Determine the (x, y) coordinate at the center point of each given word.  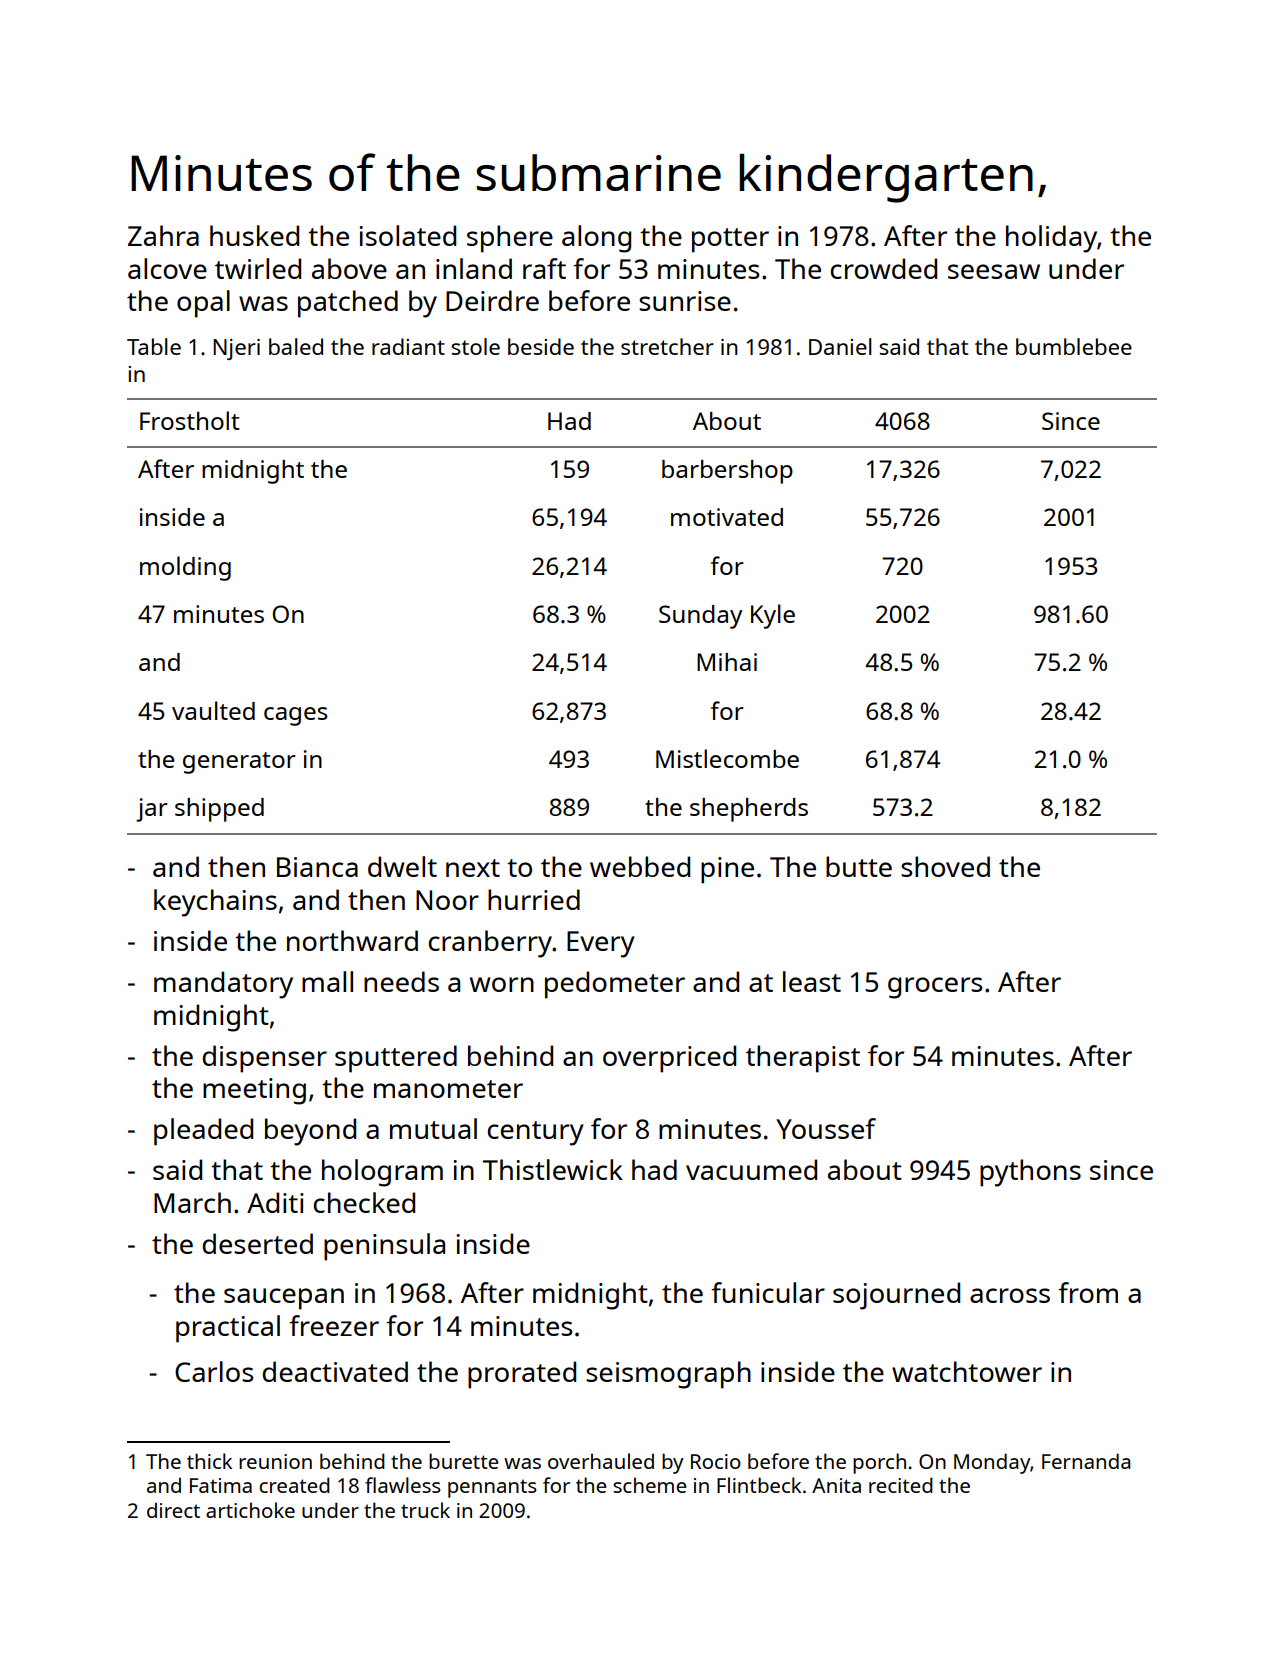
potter (730, 240)
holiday (1051, 239)
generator (239, 763)
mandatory (223, 985)
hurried (534, 899)
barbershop (727, 472)
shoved (945, 866)
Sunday (701, 617)
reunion (275, 1461)
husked (254, 235)
